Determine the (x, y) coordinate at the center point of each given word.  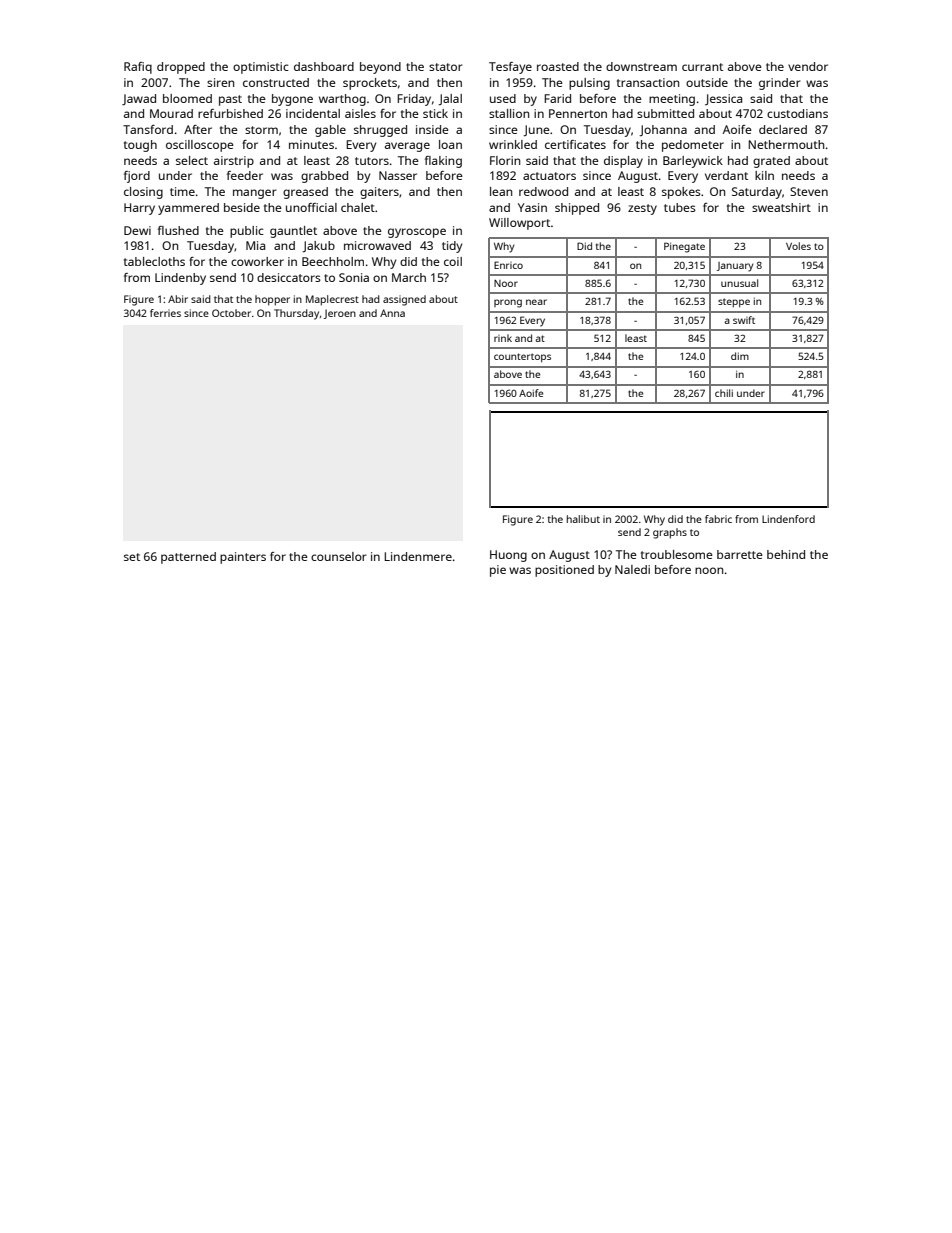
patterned (188, 558)
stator (446, 67)
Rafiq (138, 68)
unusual (739, 283)
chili (724, 393)
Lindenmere (418, 556)
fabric (718, 519)
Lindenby (180, 279)
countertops (522, 357)
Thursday (296, 314)
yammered (188, 209)
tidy (452, 247)
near (536, 302)
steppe (734, 302)
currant (702, 67)
